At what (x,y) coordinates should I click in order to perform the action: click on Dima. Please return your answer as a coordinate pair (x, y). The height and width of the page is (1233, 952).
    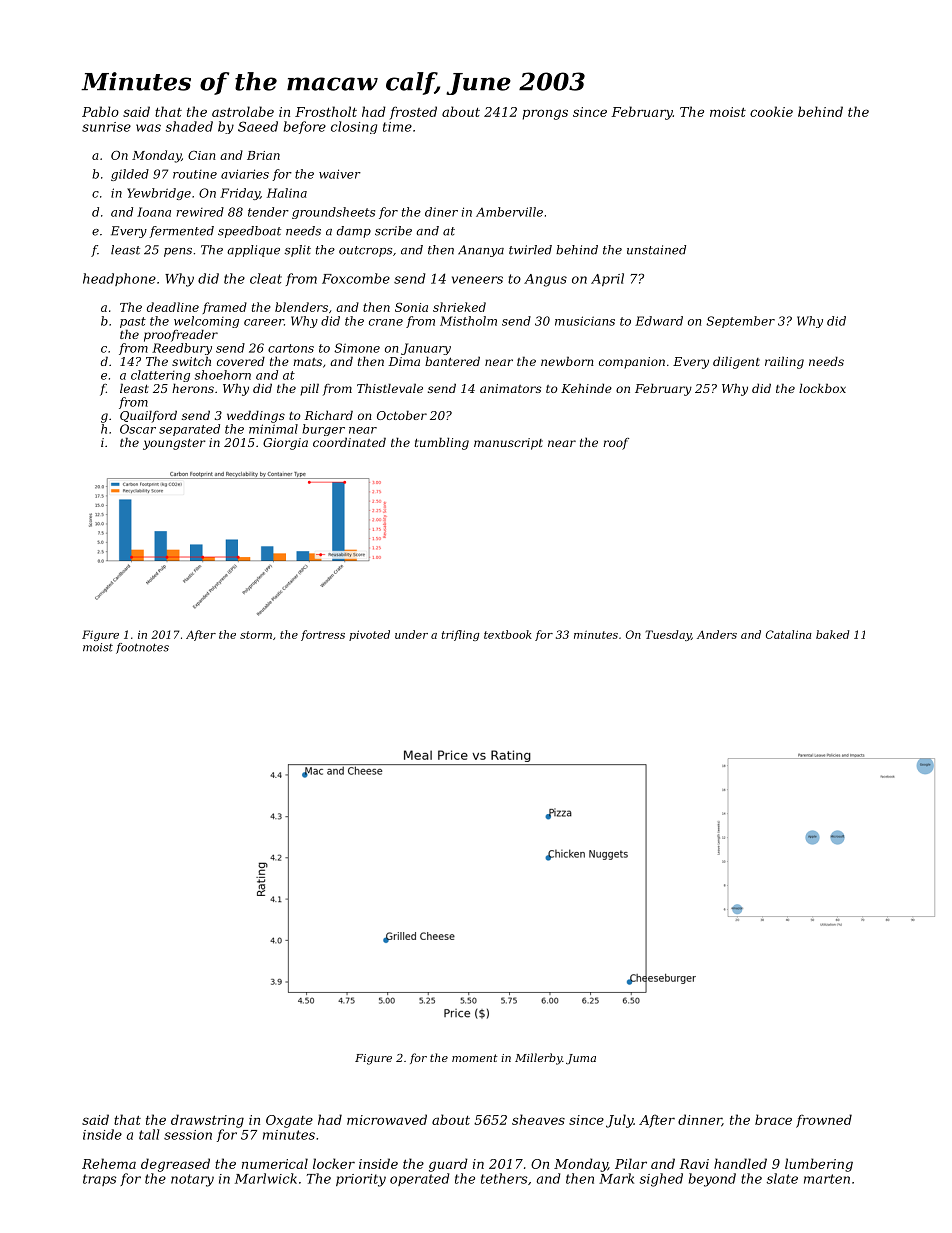
    Looking at the image, I should click on (404, 361).
